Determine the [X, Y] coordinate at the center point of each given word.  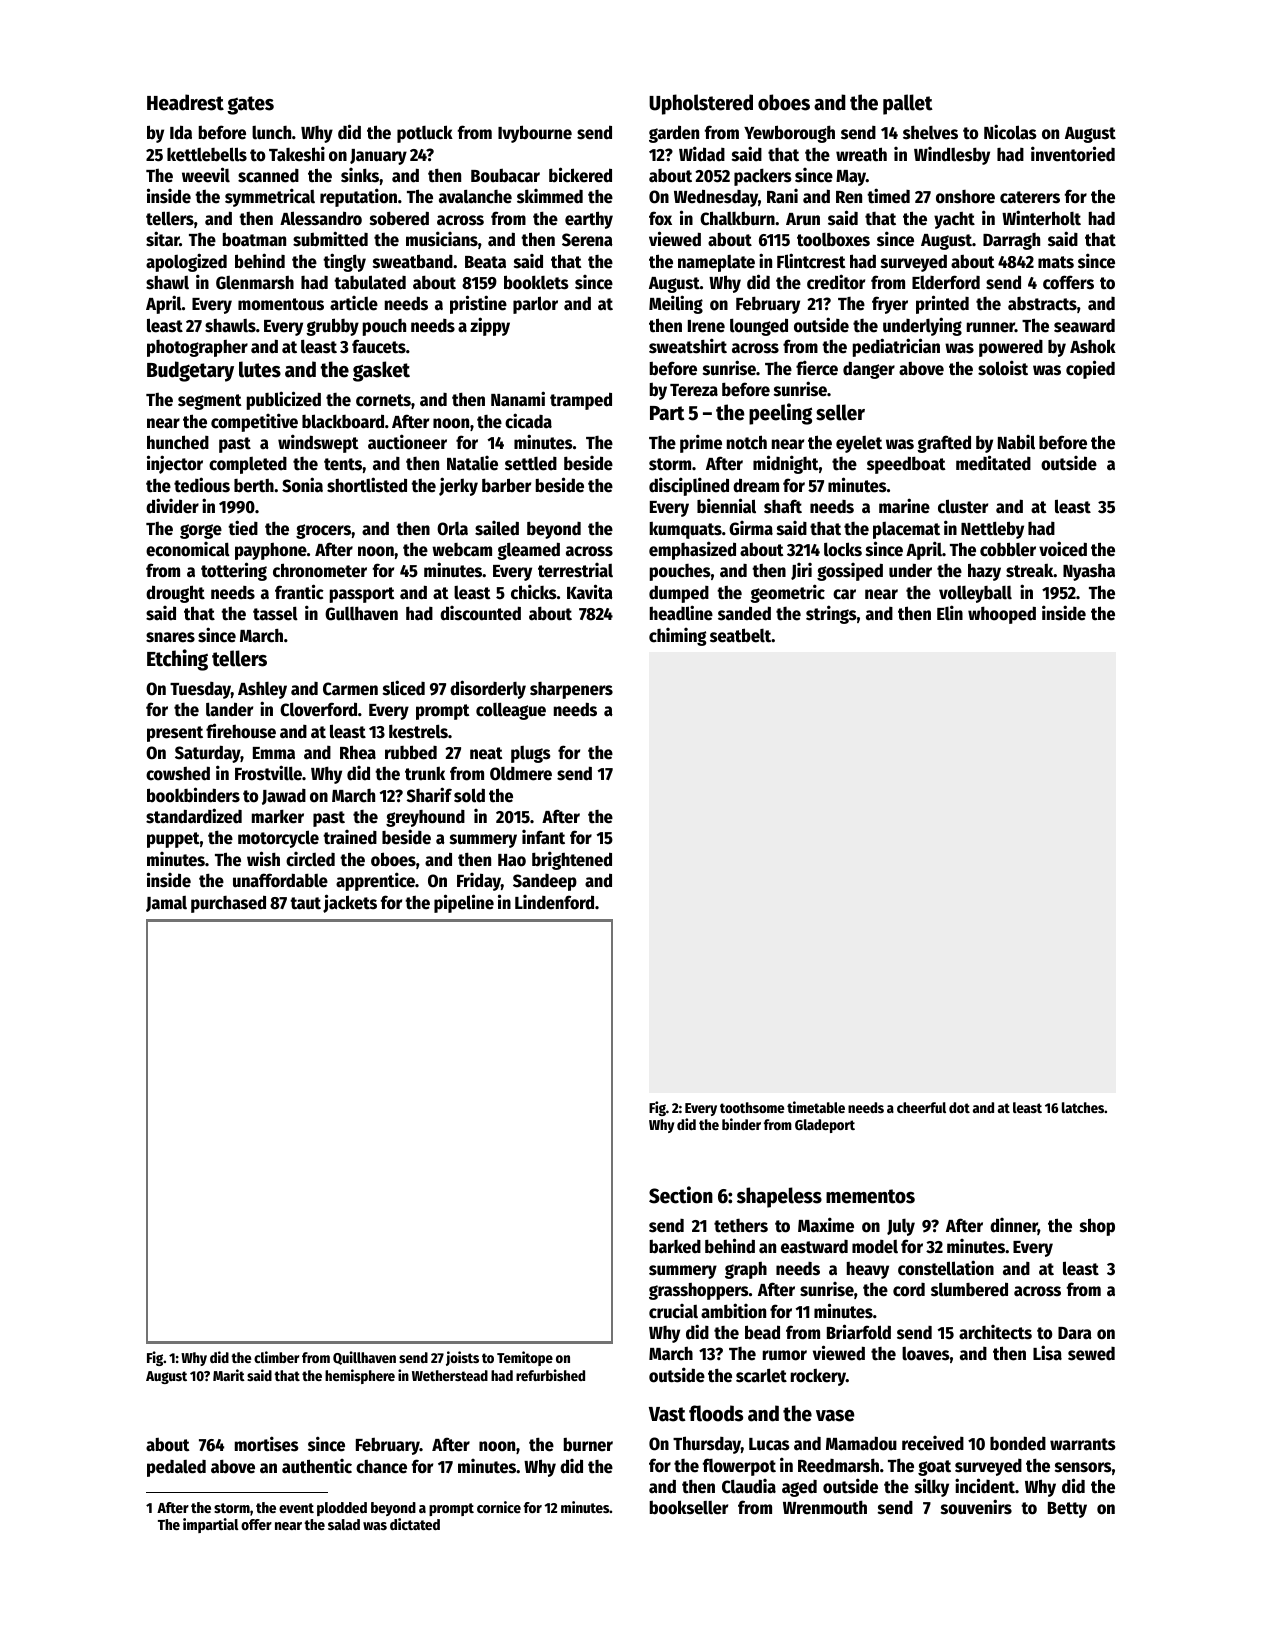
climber [276, 1357]
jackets [350, 903]
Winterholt [1041, 218]
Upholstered [701, 104]
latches [1083, 1107]
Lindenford [554, 902]
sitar [163, 239]
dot [959, 1107]
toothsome [752, 1107]
